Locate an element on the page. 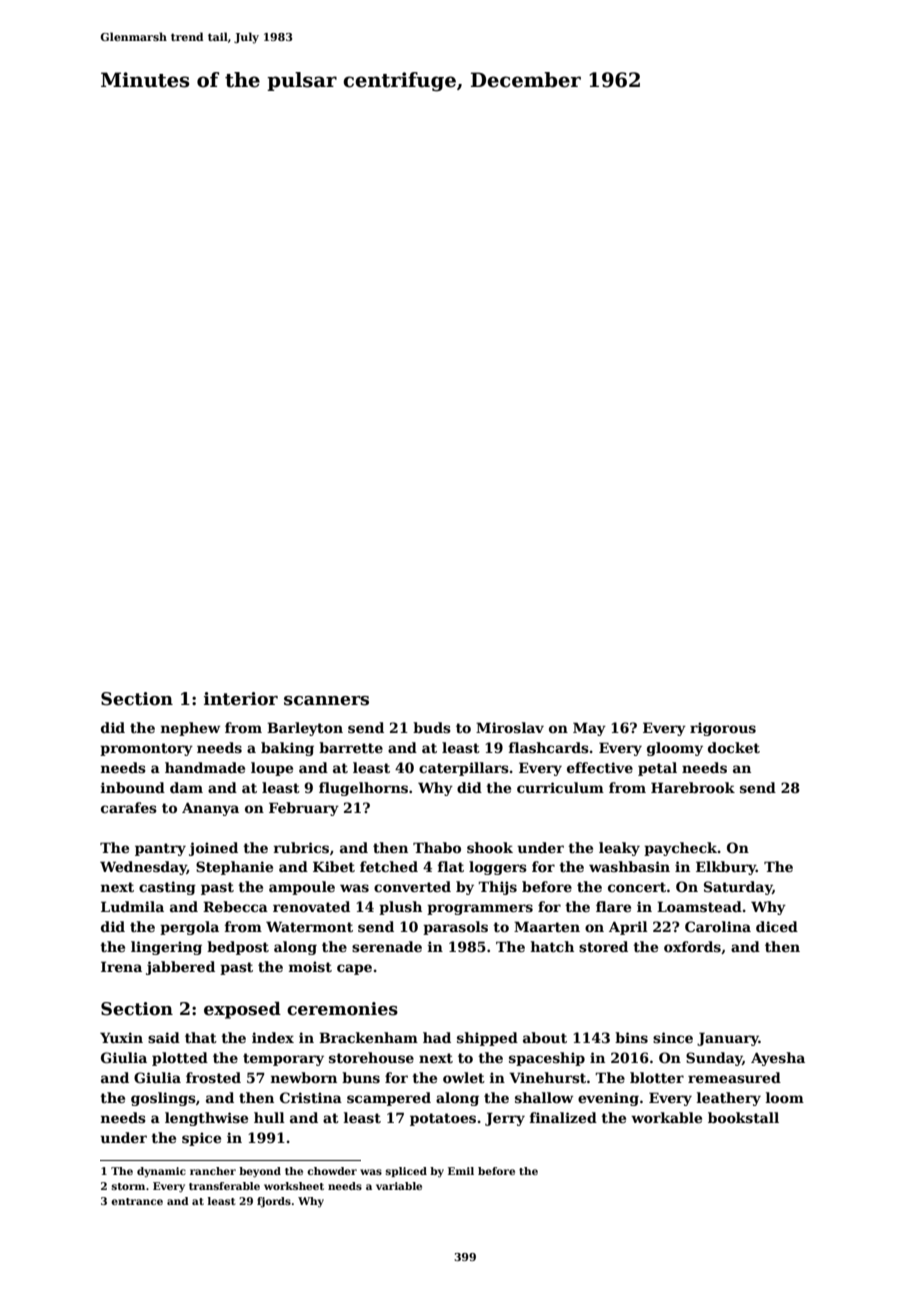  Rebecca is located at coordinates (235, 906).
